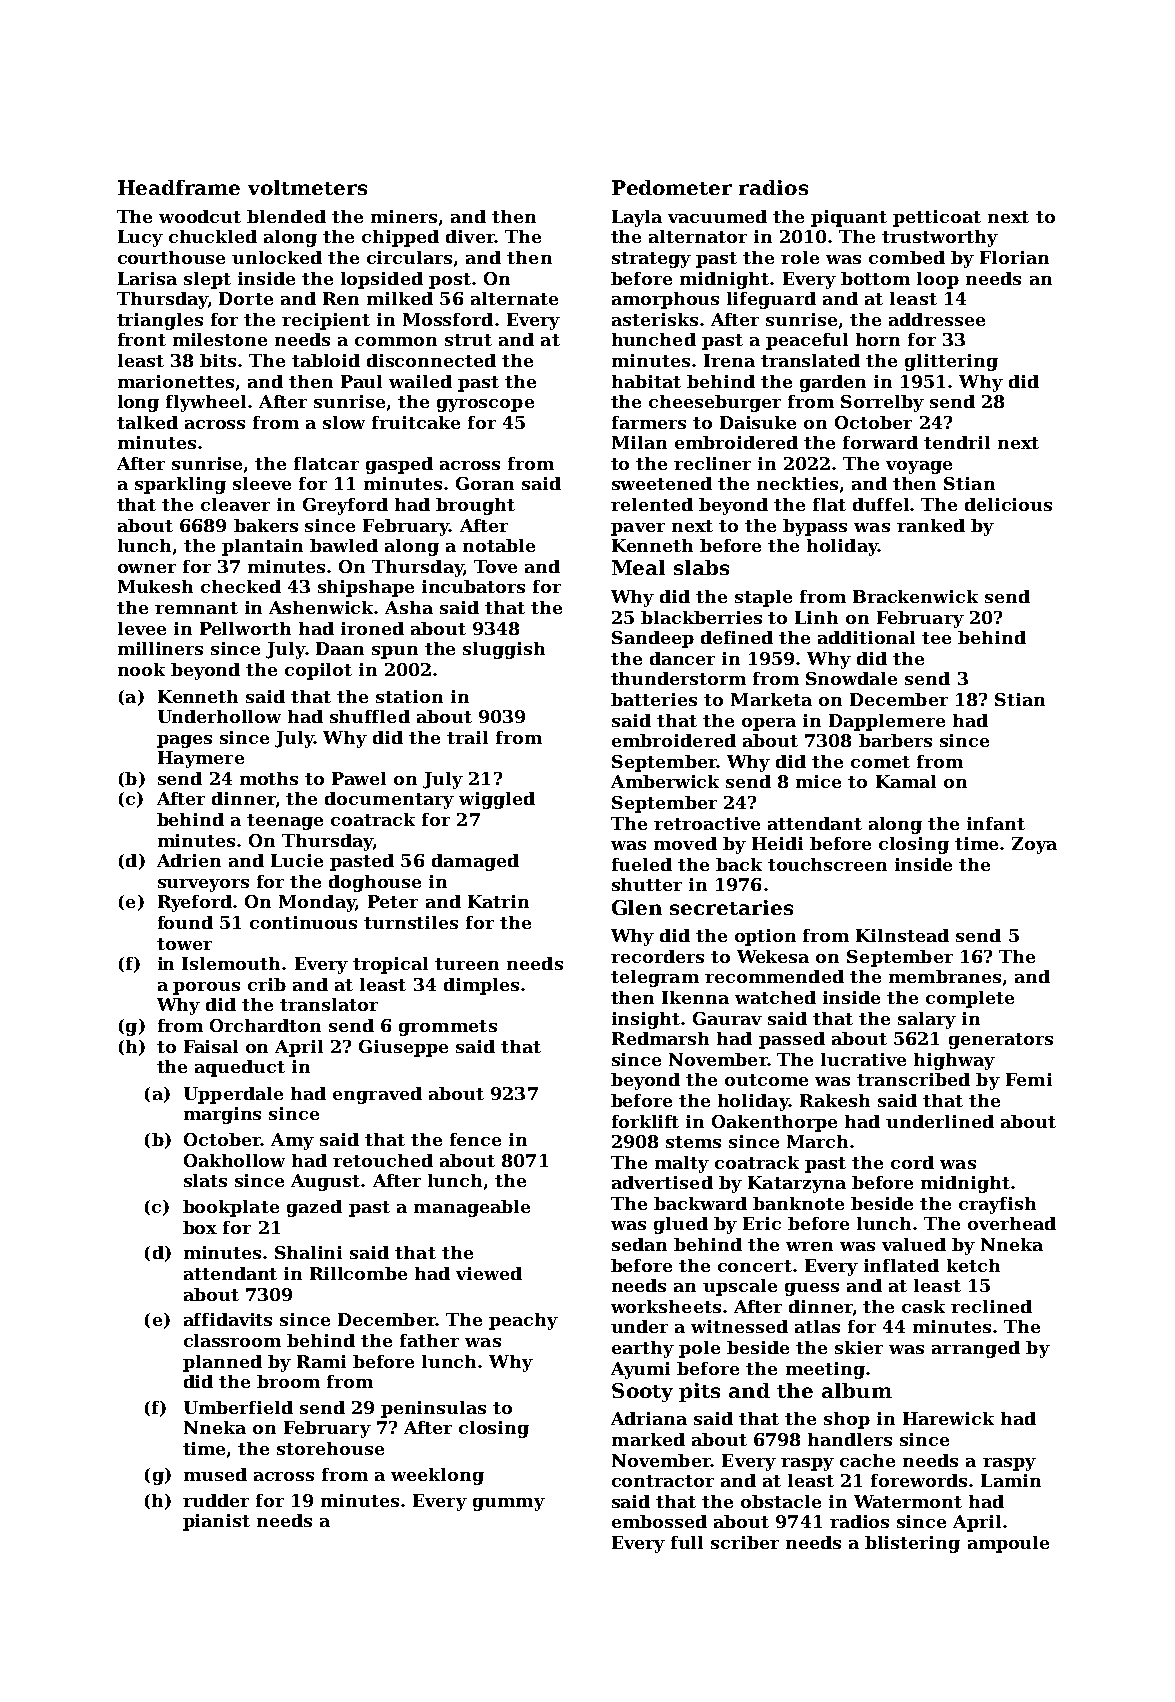  What do you see at coordinates (672, 187) in the screenshot?
I see `Pedometer` at bounding box center [672, 187].
